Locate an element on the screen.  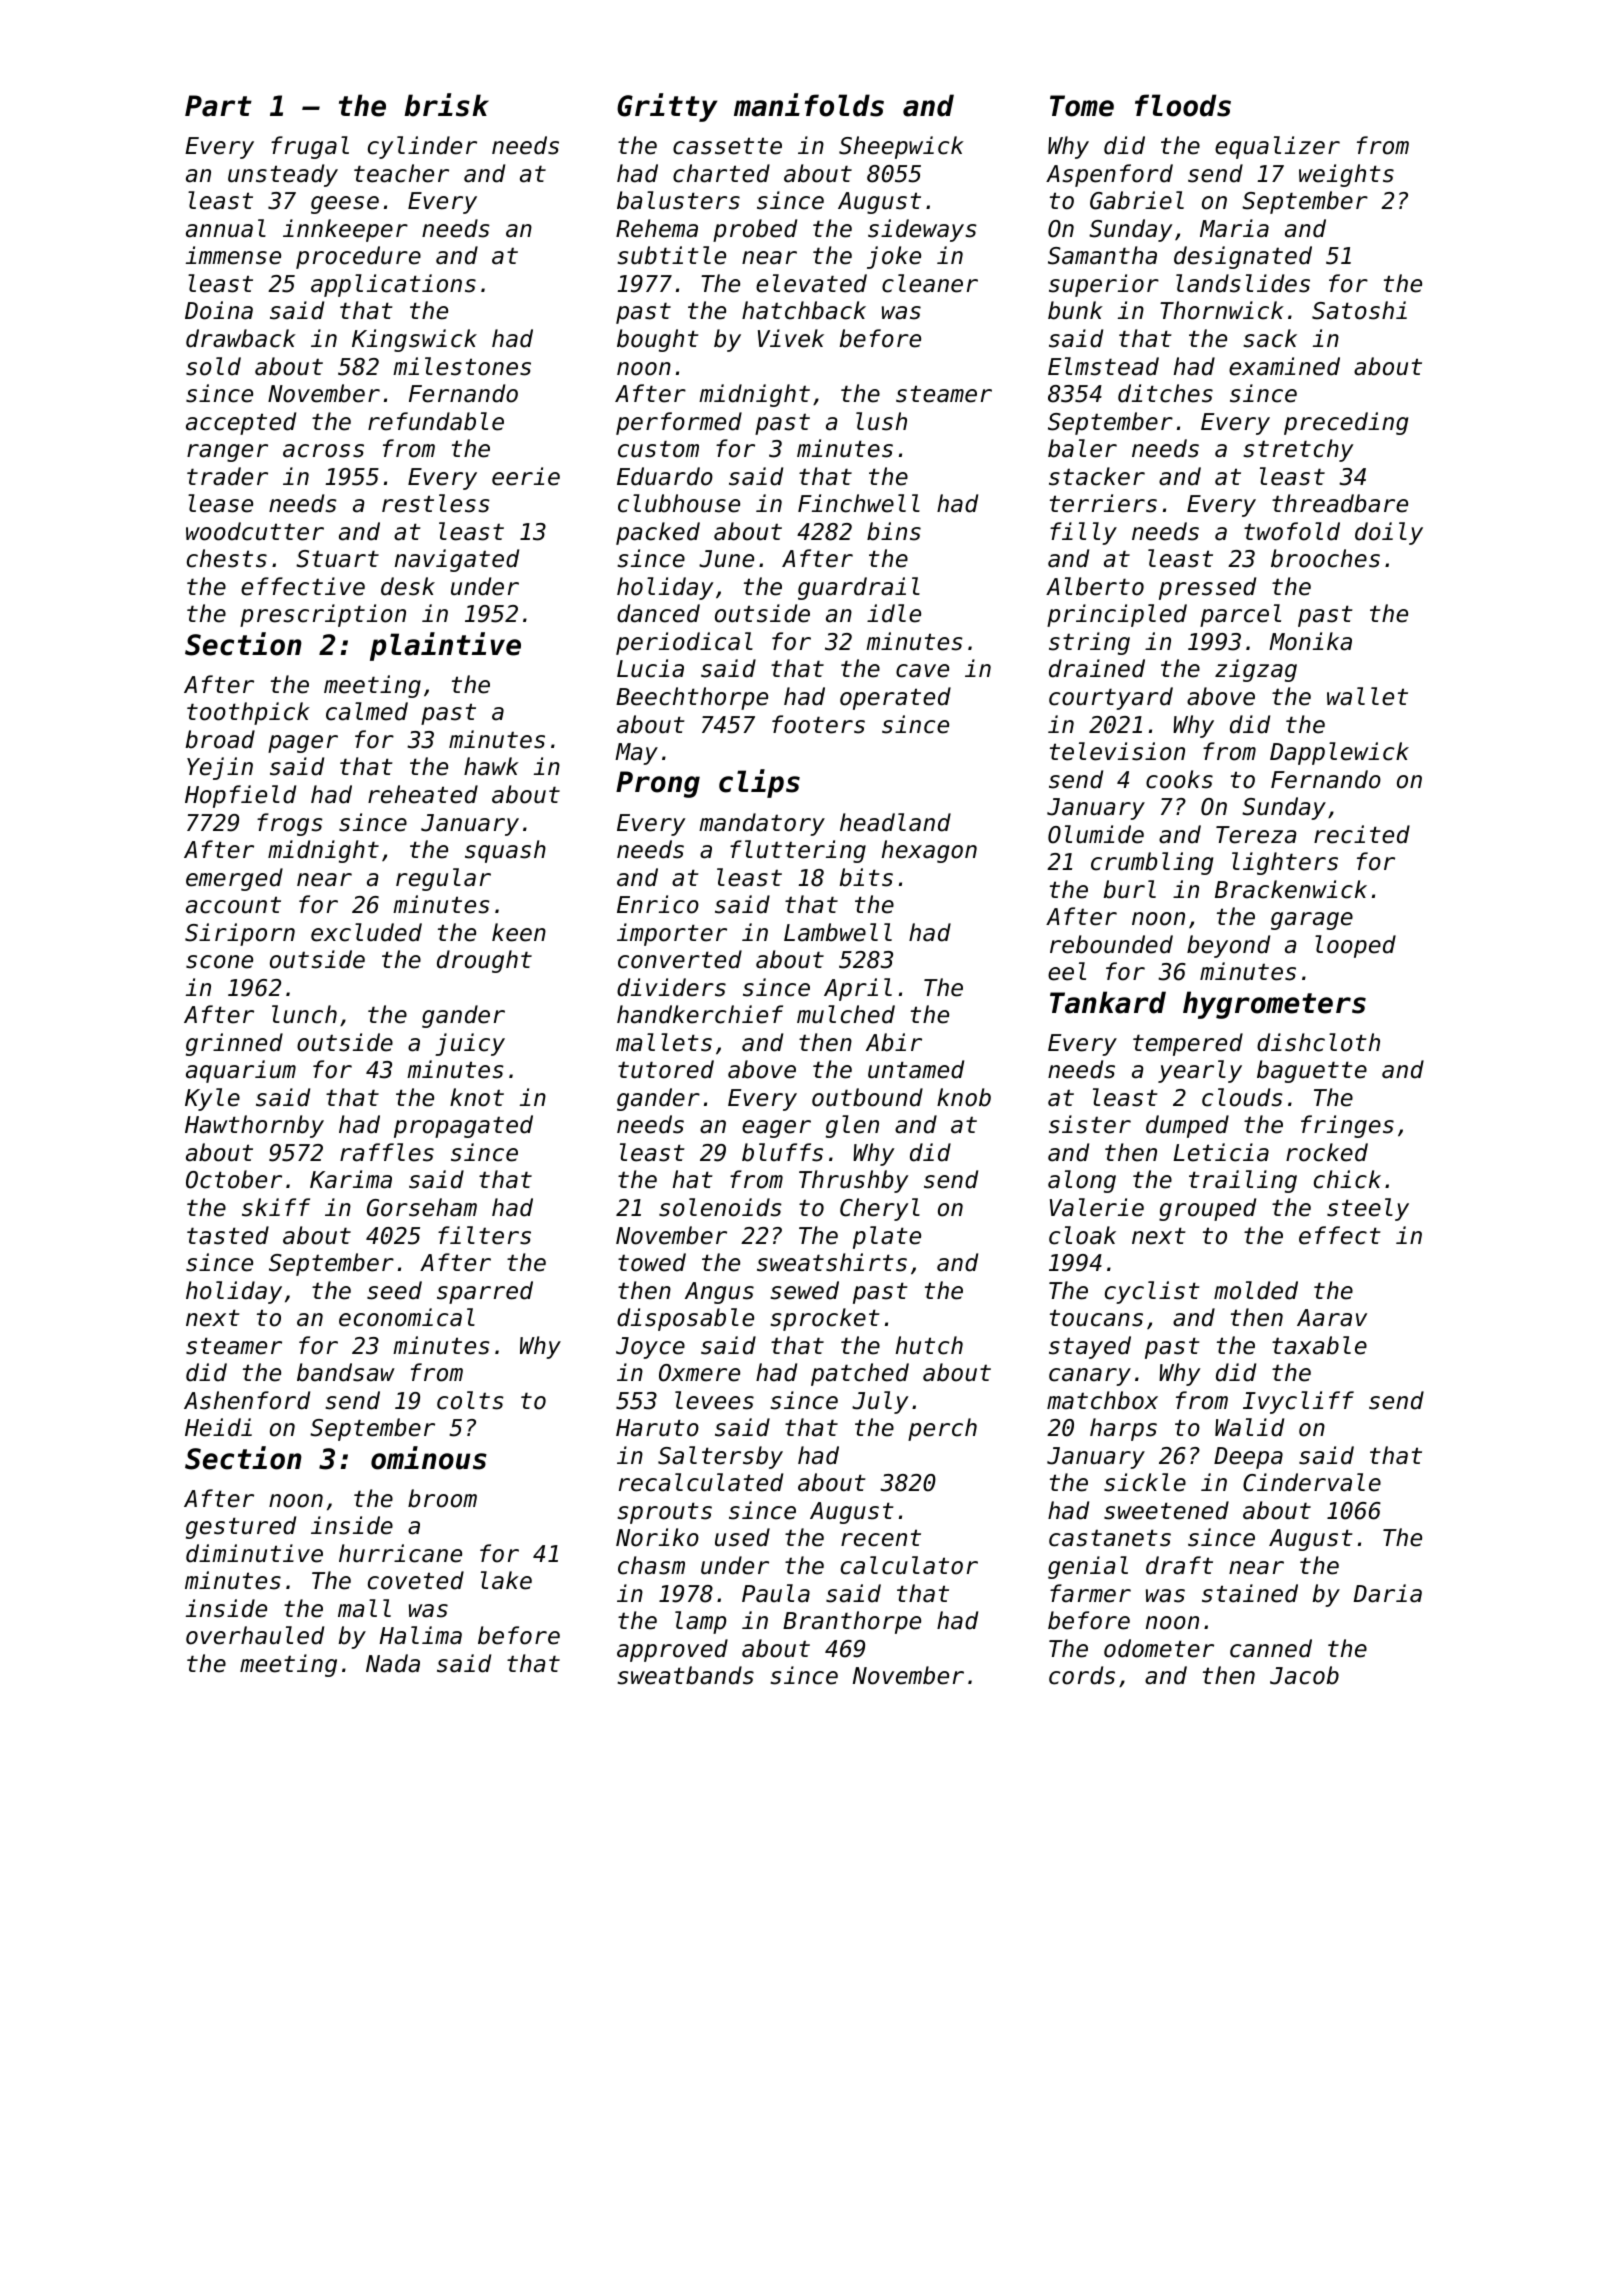
cassette is located at coordinates (727, 146).
